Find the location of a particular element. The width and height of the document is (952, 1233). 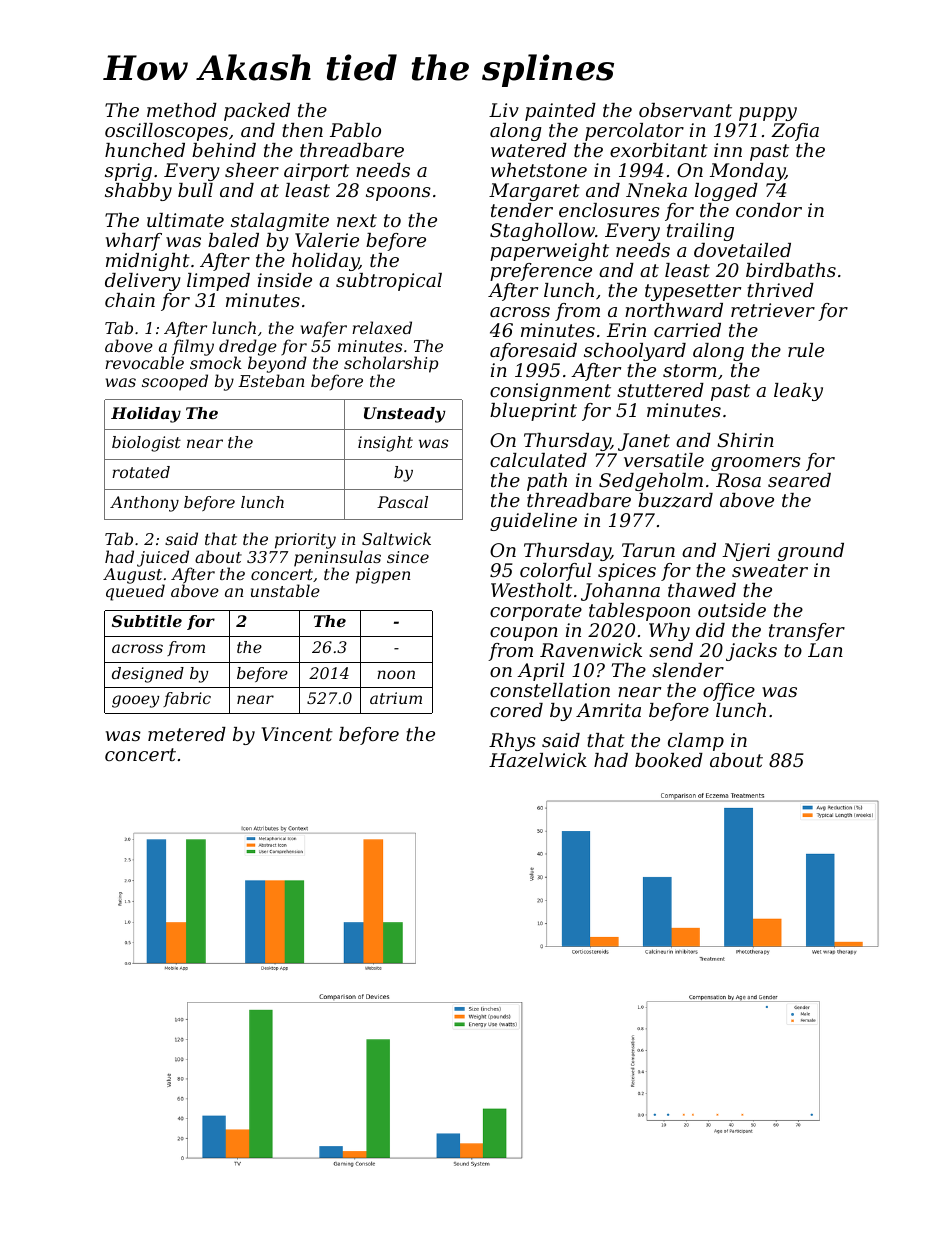

Lan is located at coordinates (825, 650).
